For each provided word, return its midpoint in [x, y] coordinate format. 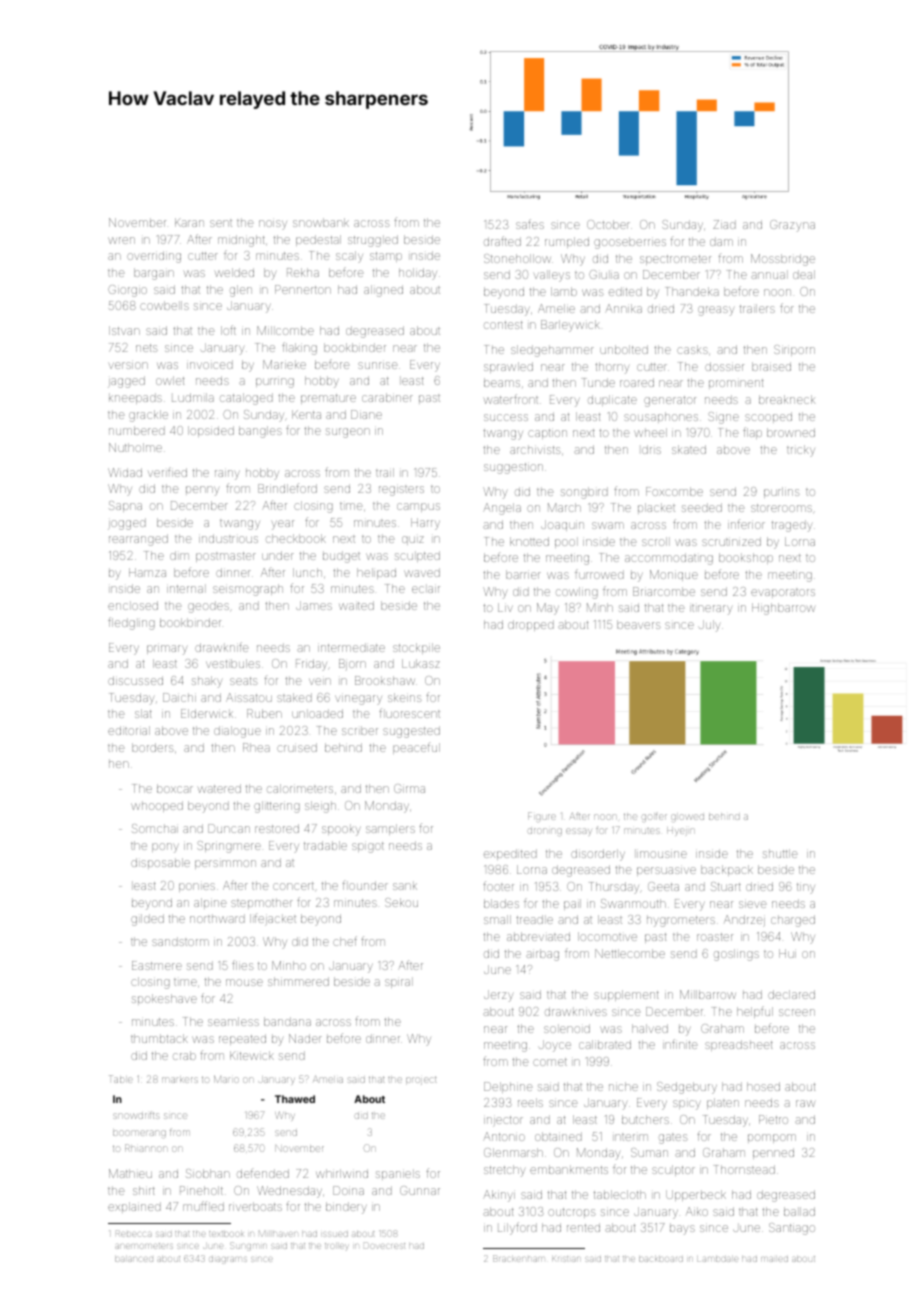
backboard [661, 1259]
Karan [189, 222]
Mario [226, 1079]
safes [530, 224]
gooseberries [630, 243]
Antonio [504, 1136]
